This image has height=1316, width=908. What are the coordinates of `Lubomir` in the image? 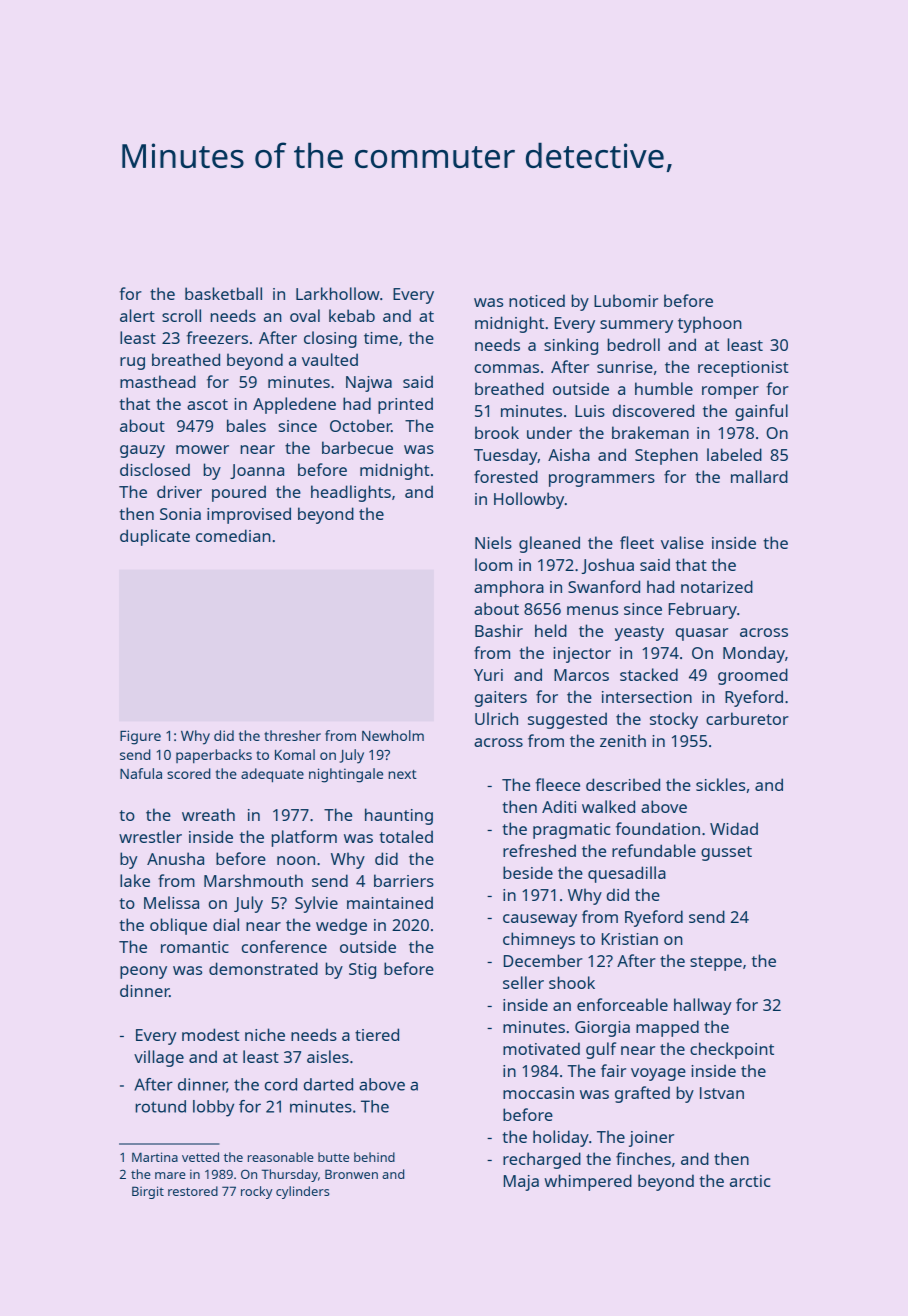 It's located at (626, 300).
